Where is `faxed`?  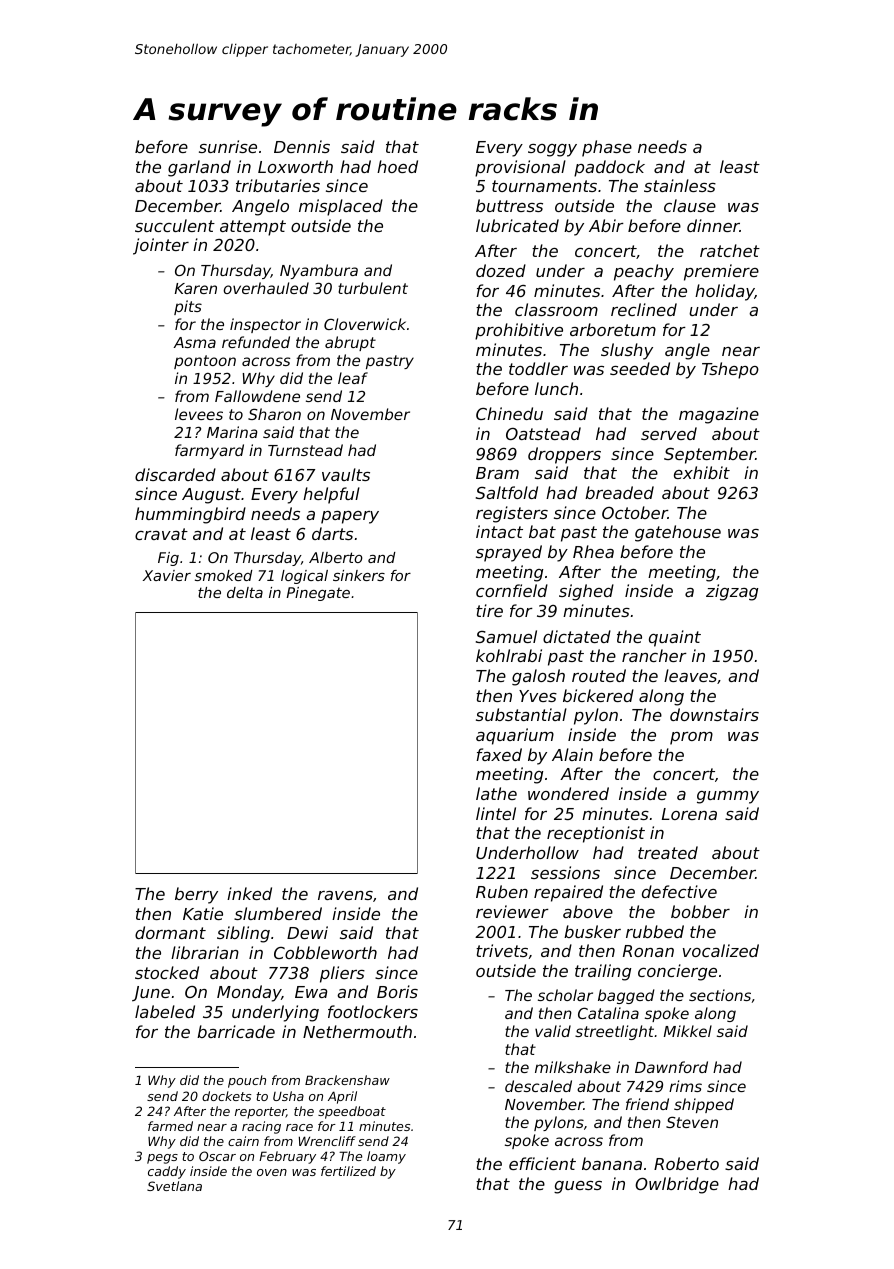
faxed is located at coordinates (499, 754).
